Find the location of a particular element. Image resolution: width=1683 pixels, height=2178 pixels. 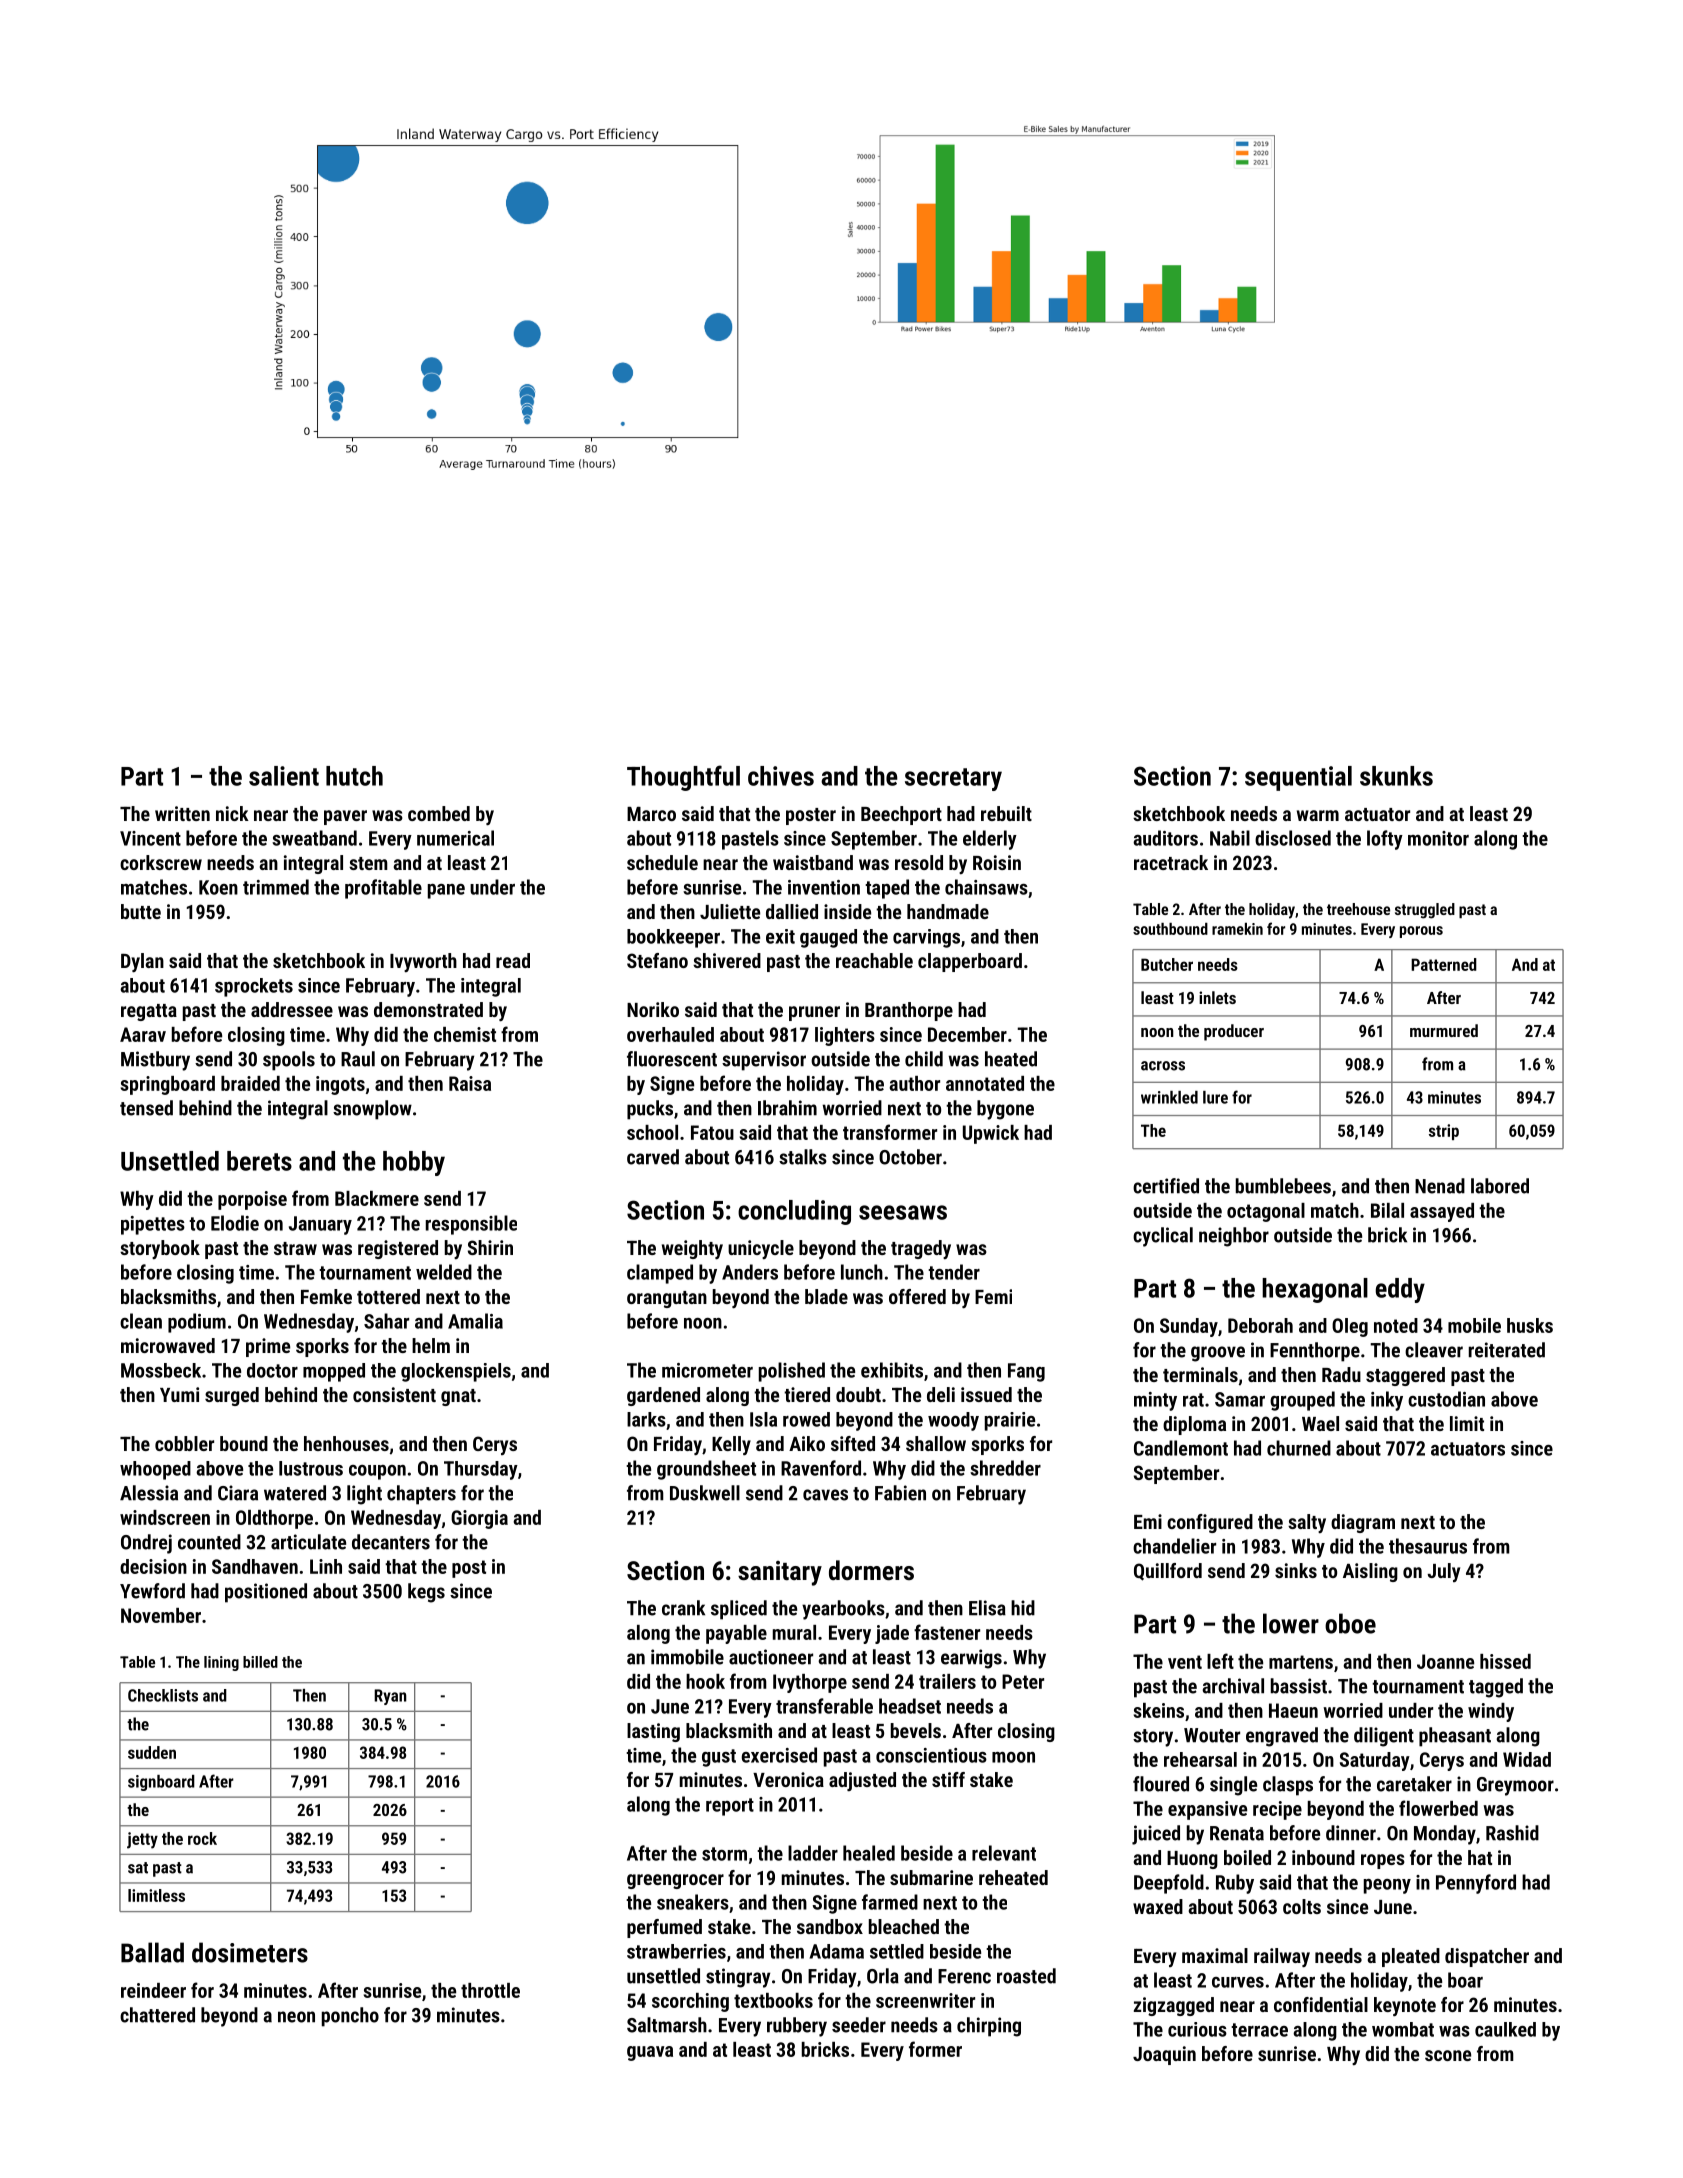

Checklists is located at coordinates (163, 1695).
